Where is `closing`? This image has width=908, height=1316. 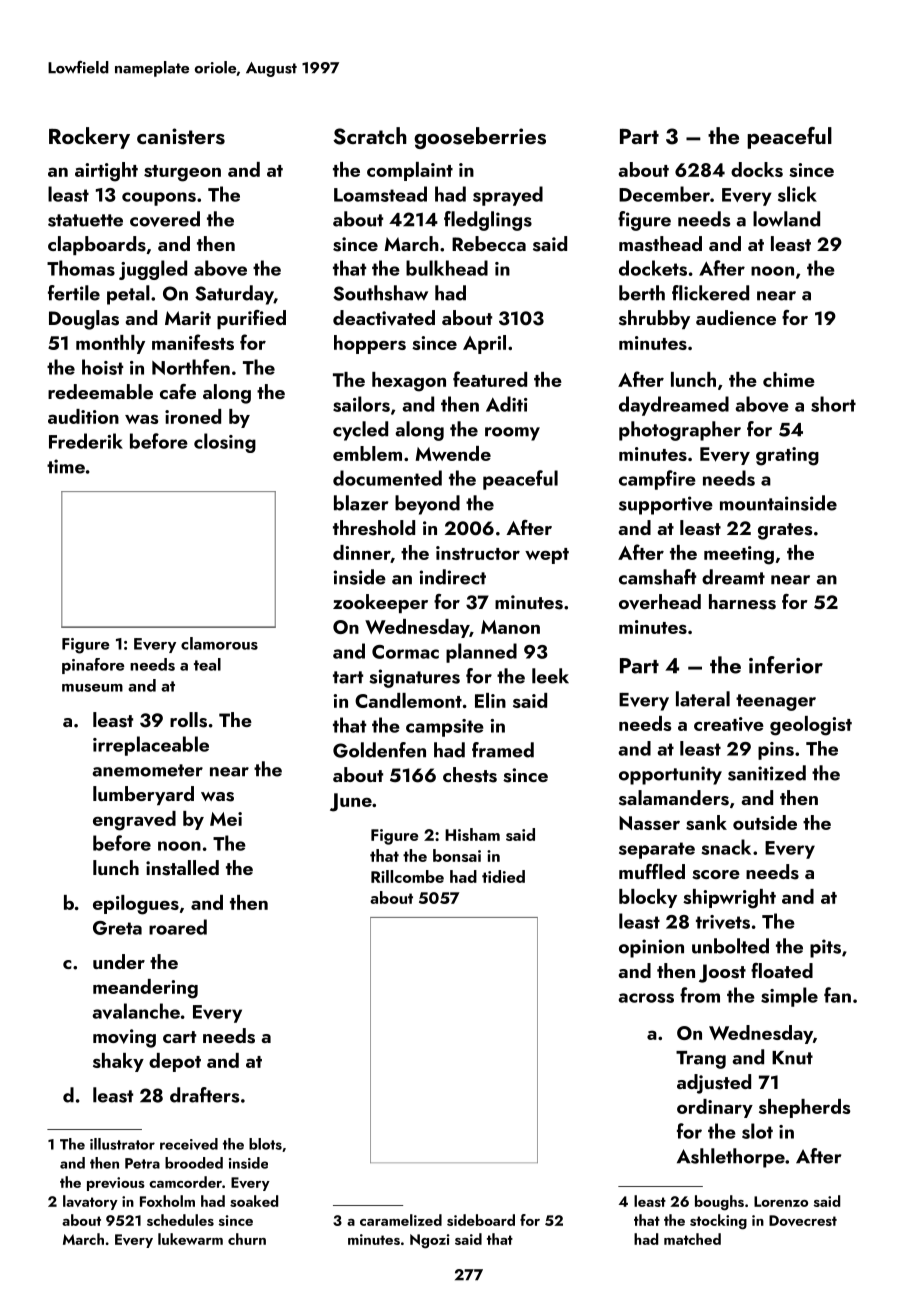 closing is located at coordinates (225, 443).
